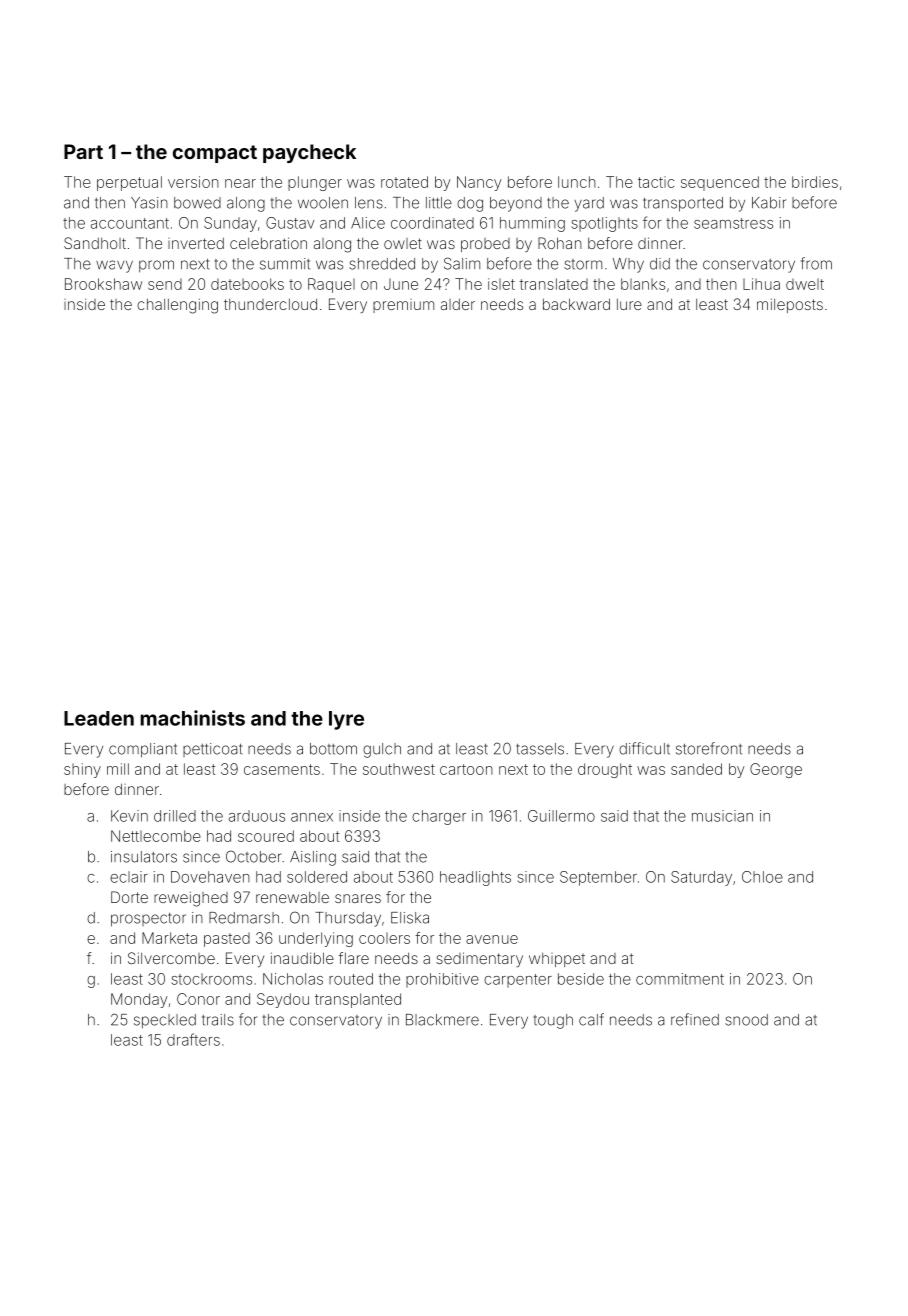 The width and height of the document is (908, 1316). Describe the element at coordinates (177, 306) in the document. I see `challenging` at that location.
